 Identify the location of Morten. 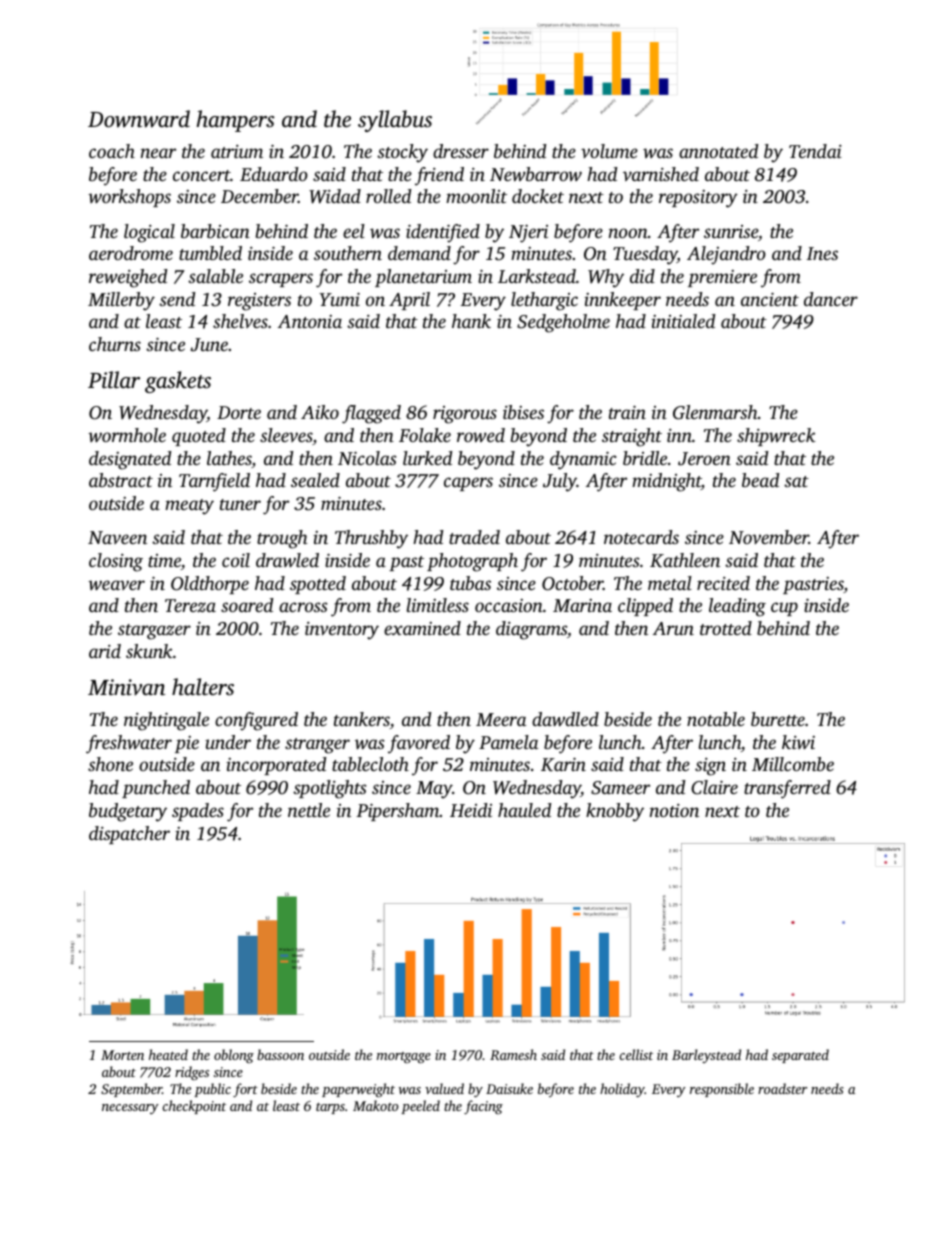
(122, 1055).
